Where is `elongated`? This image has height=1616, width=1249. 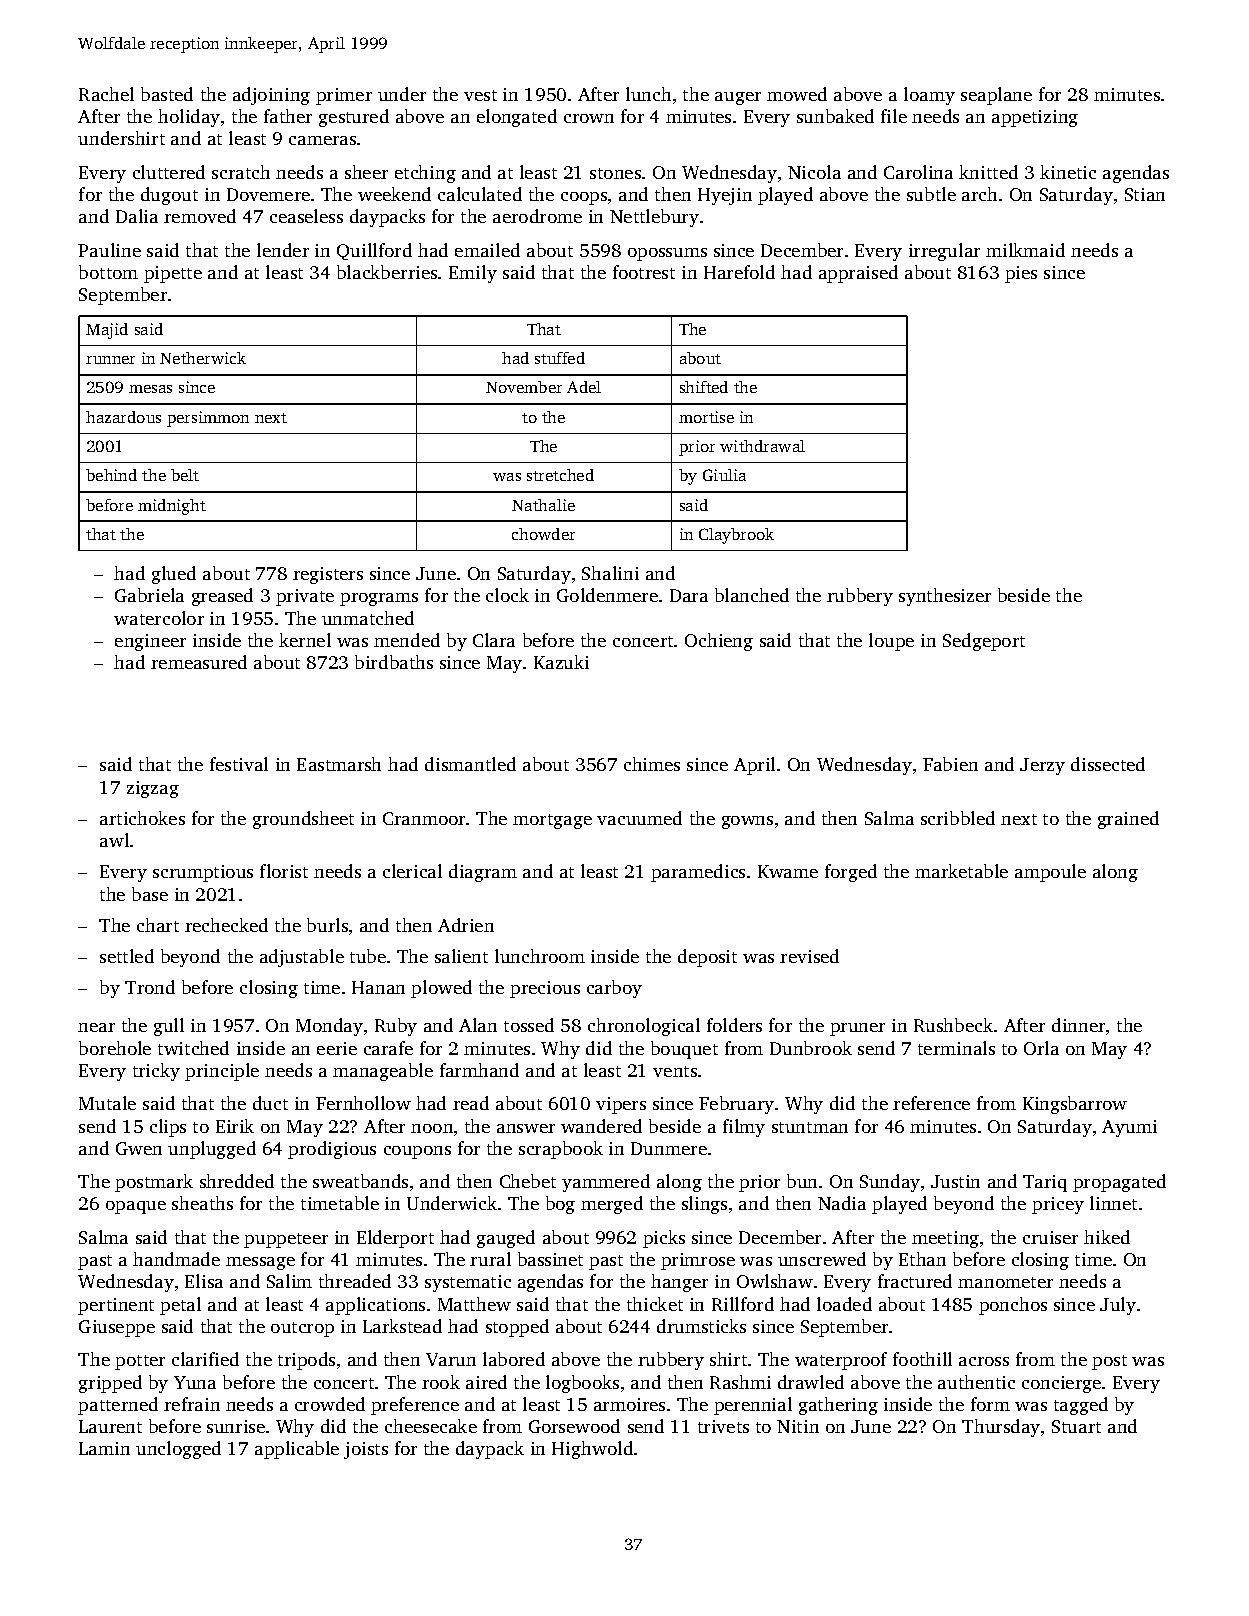 elongated is located at coordinates (517, 118).
